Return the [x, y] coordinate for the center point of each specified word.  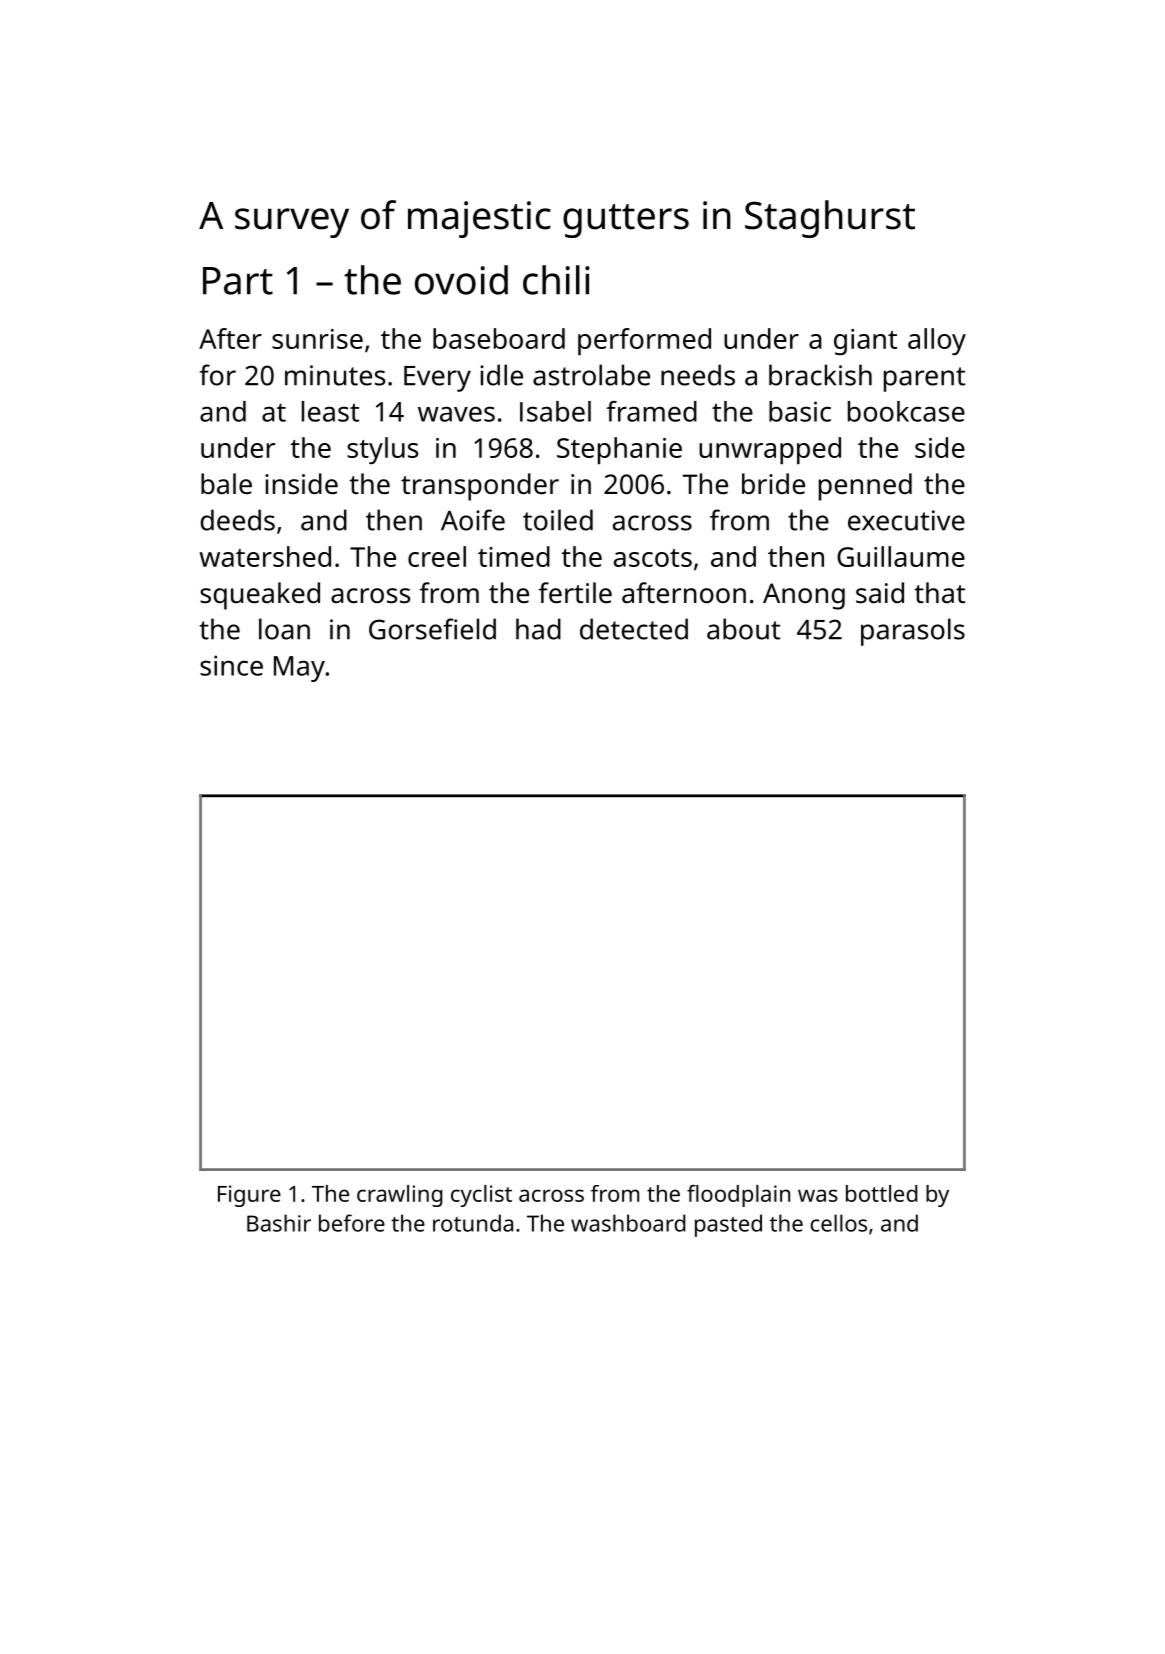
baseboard [499, 338]
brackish [820, 375]
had [538, 629]
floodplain [738, 1196]
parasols [913, 632]
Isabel [555, 411]
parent [924, 379]
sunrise [317, 339]
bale [226, 483]
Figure [249, 1196]
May [299, 669]
